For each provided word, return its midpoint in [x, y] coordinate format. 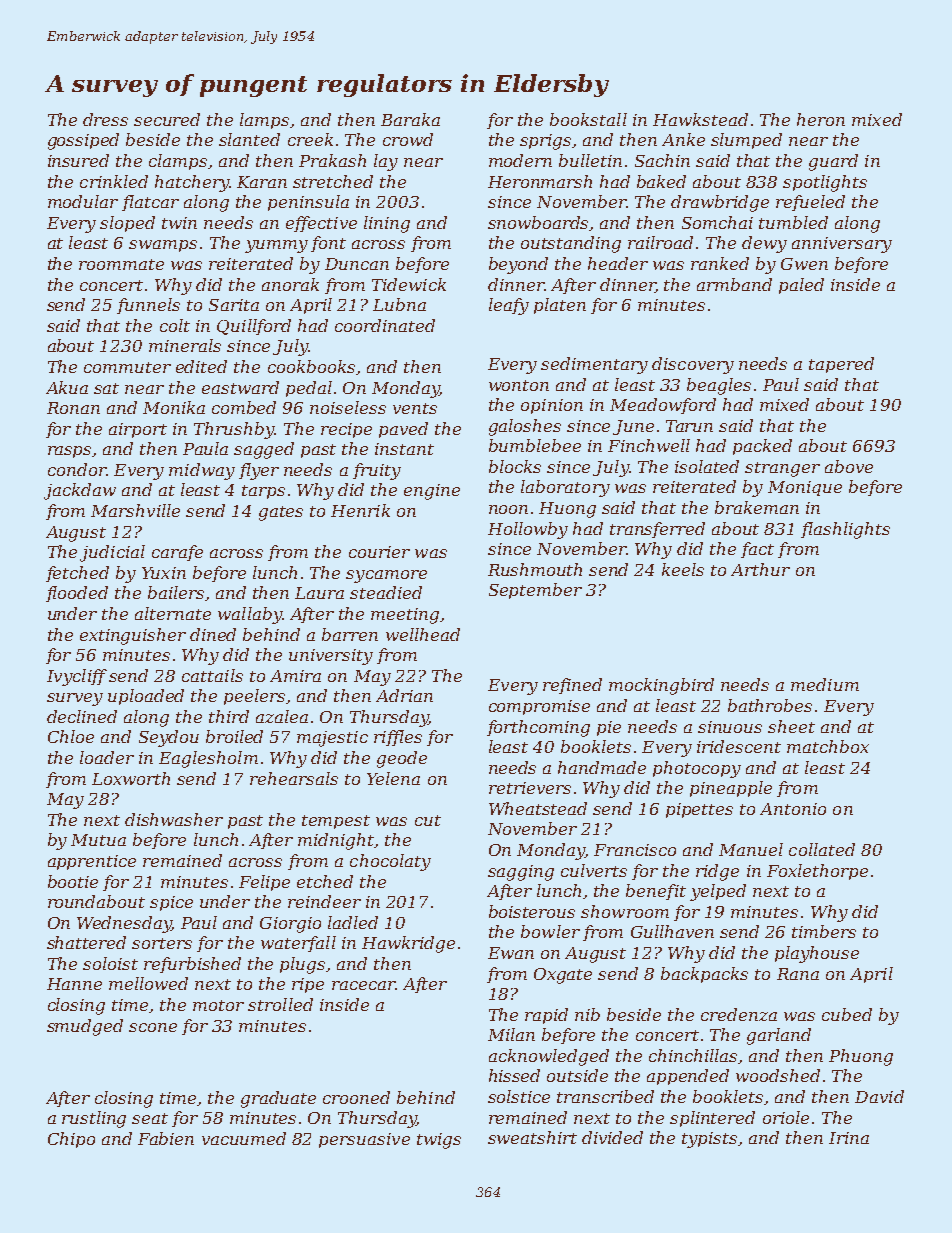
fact [757, 550]
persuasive [364, 1140]
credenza [739, 1014]
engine [432, 492]
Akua [67, 387]
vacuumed [244, 1138]
